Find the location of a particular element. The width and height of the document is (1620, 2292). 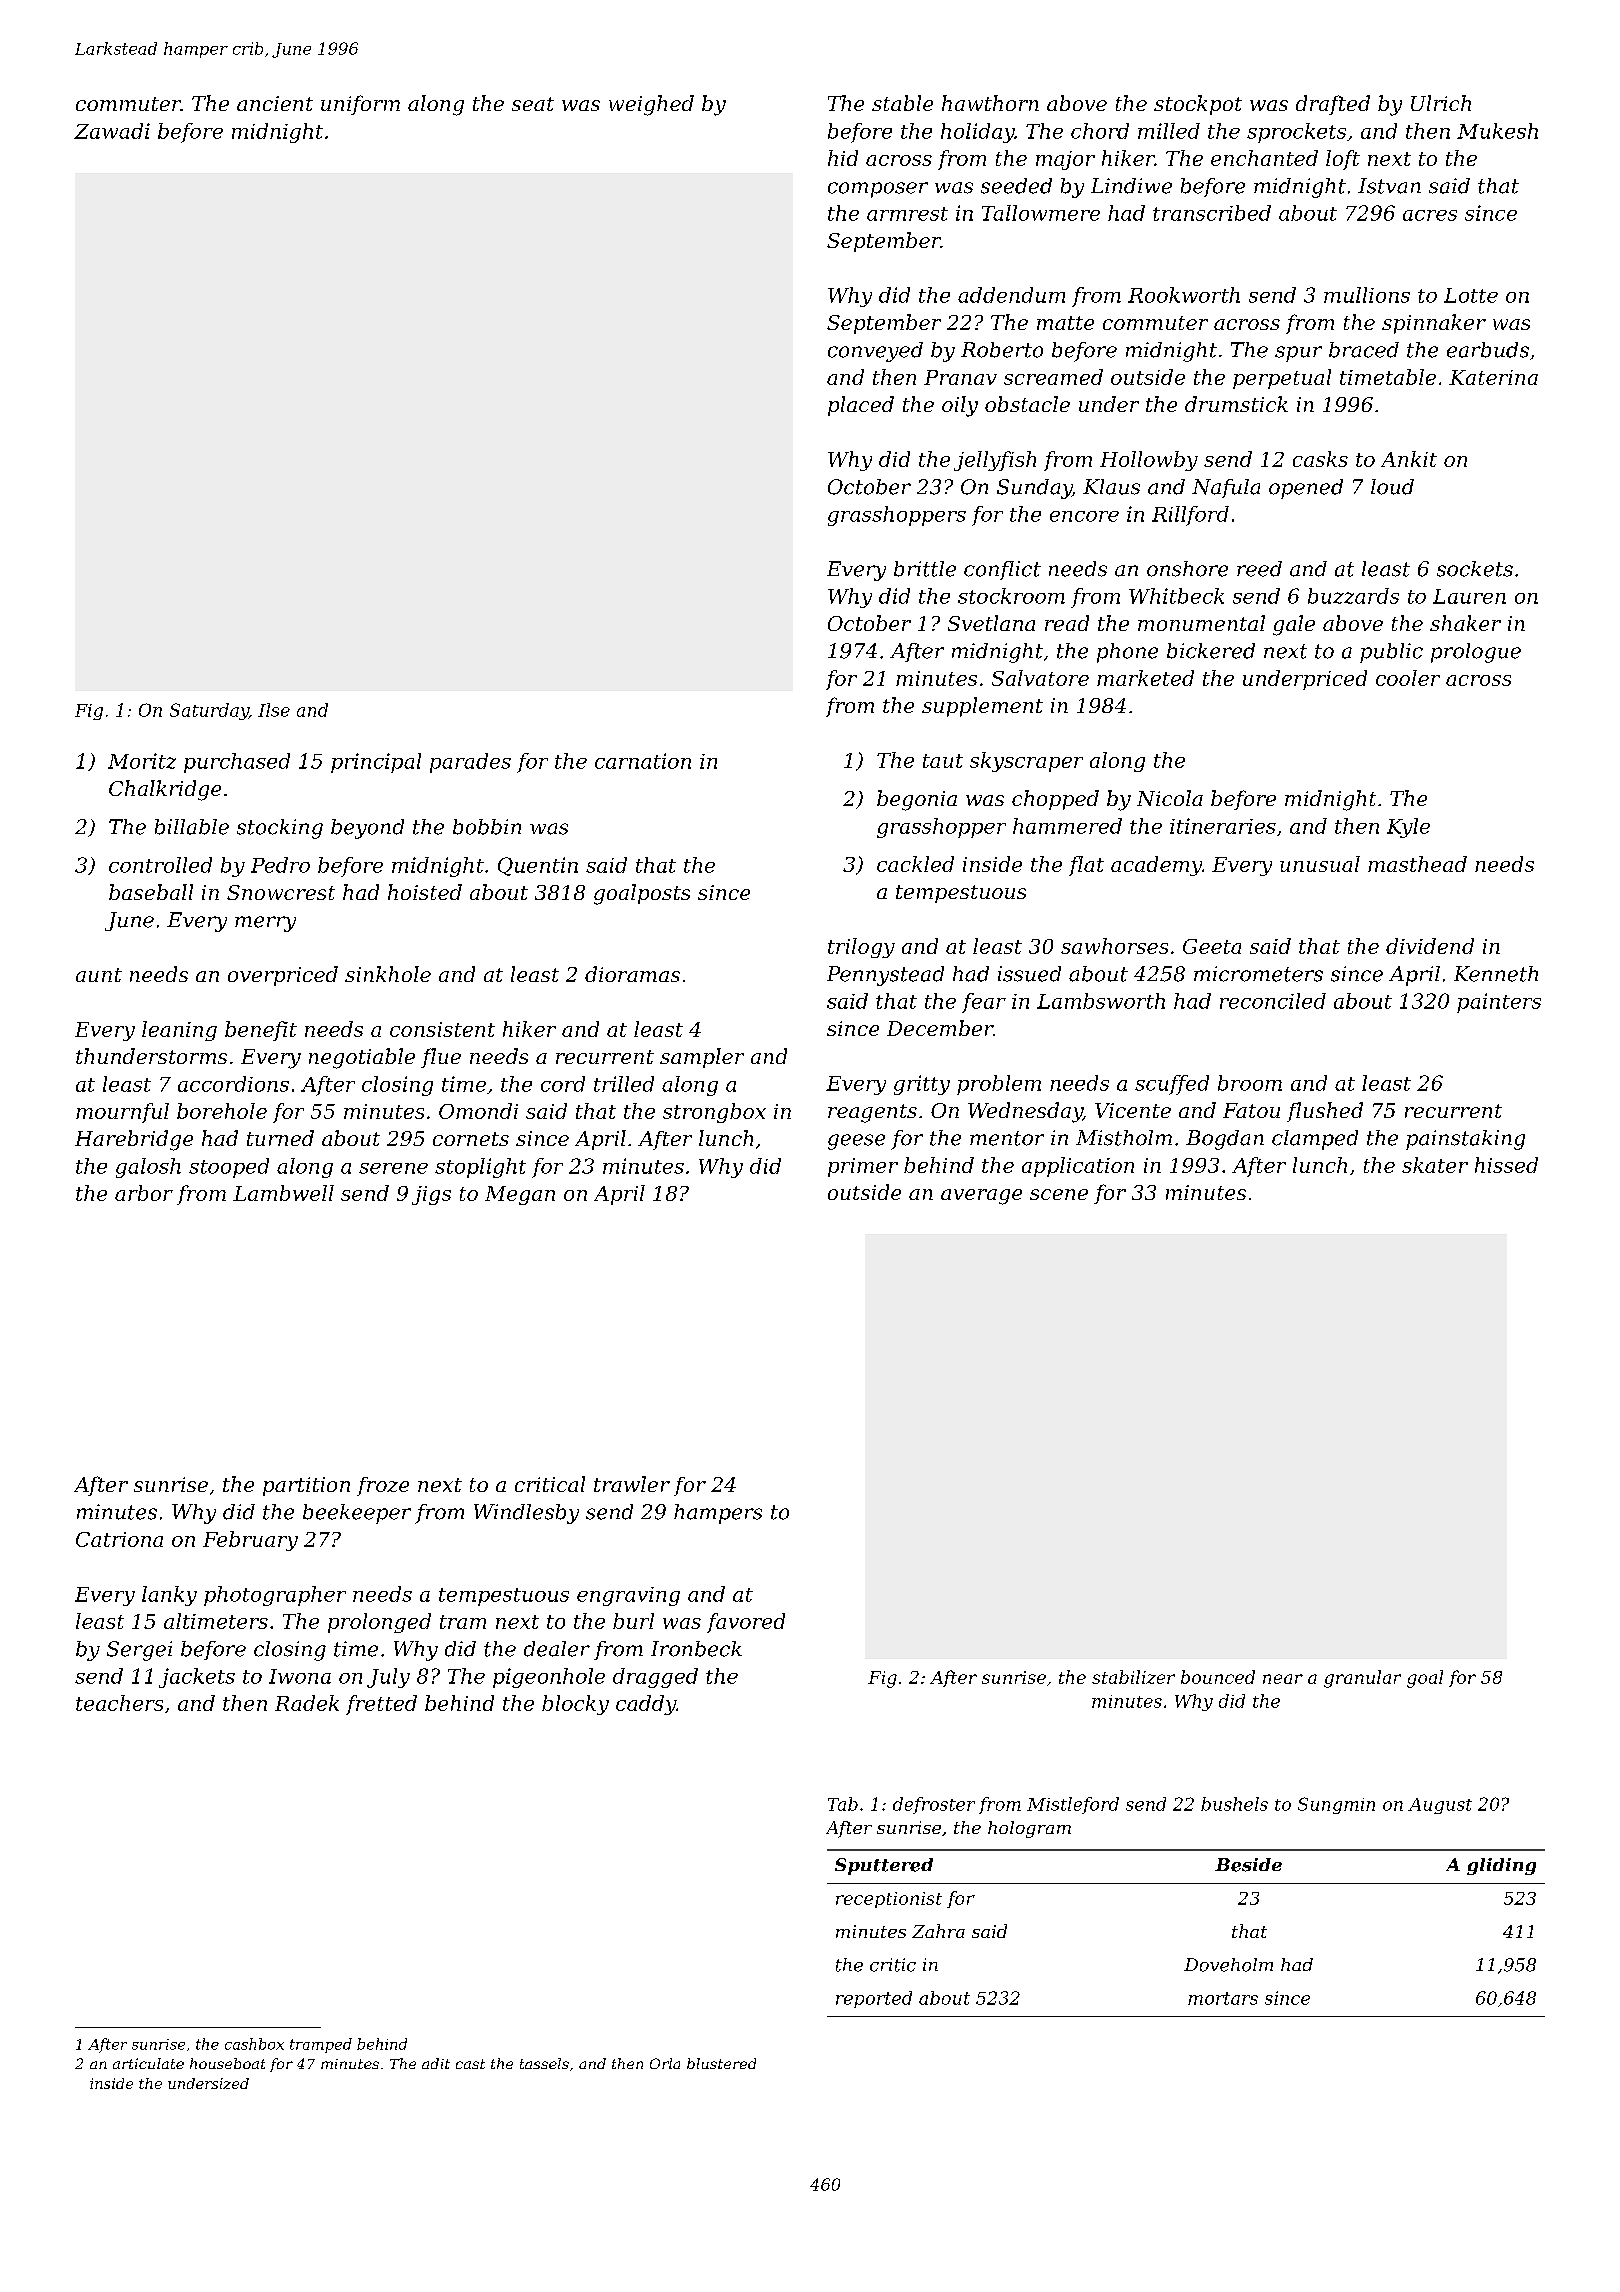

cashbox is located at coordinates (254, 2044).
